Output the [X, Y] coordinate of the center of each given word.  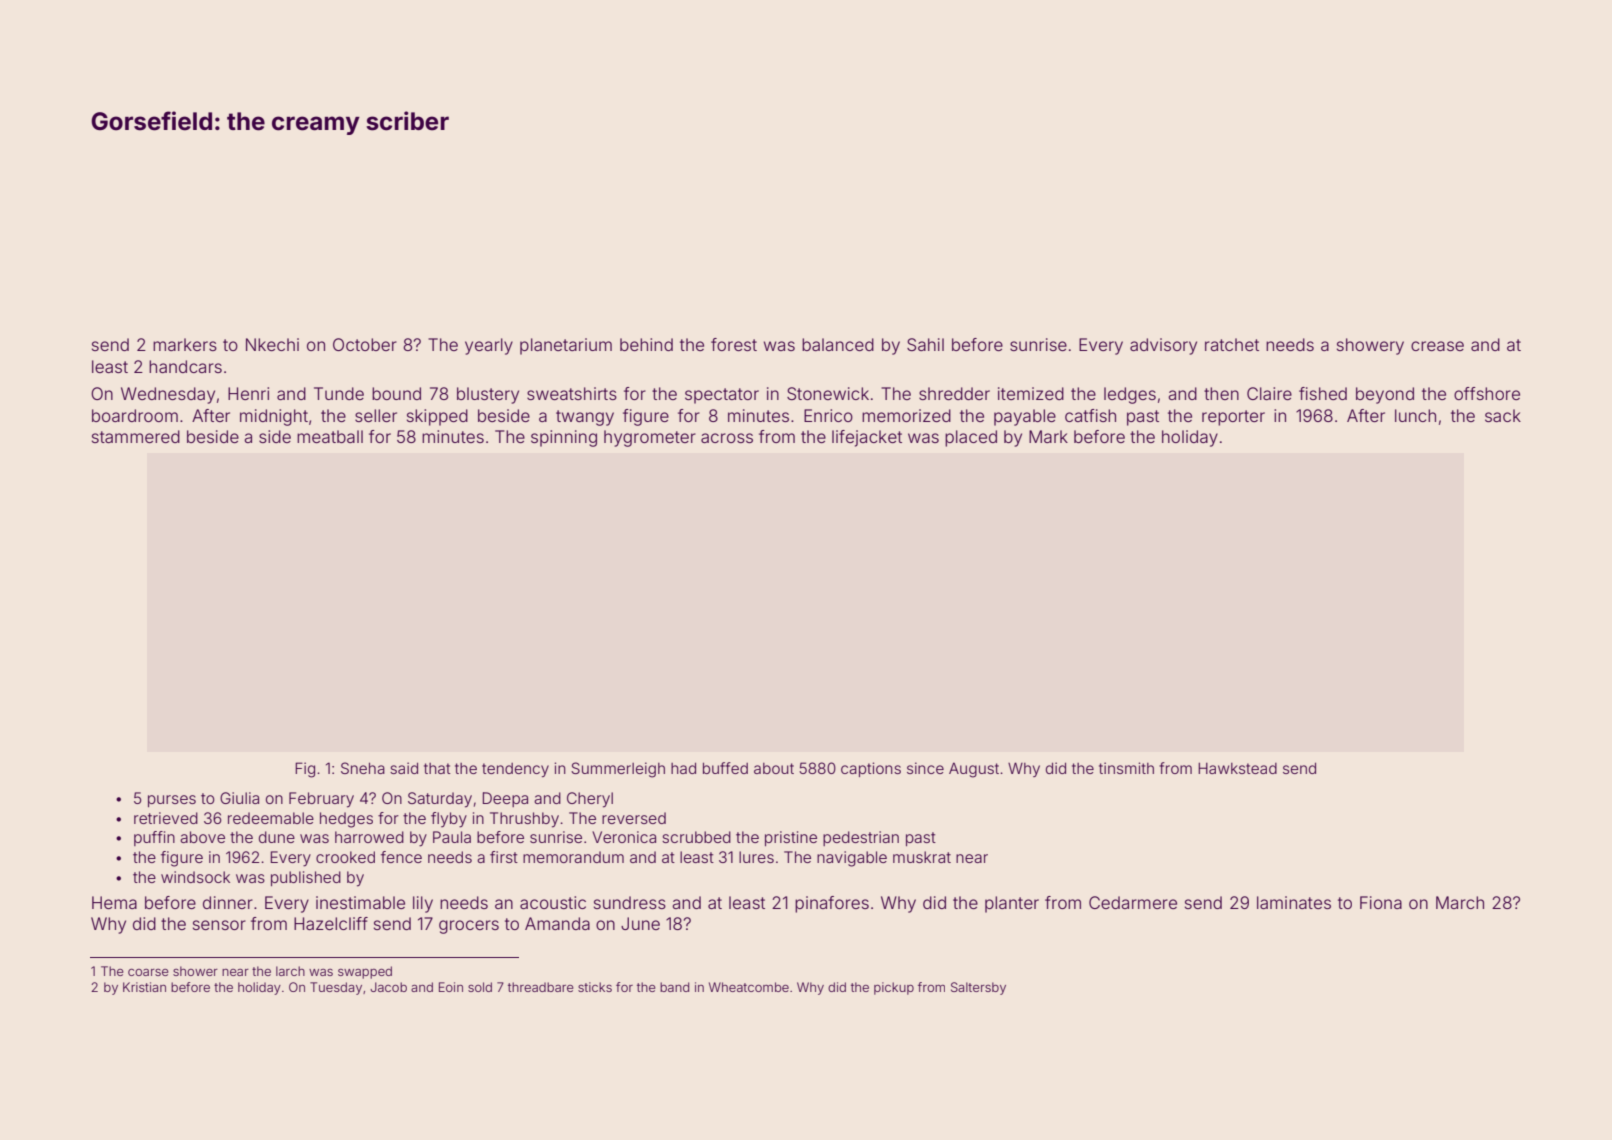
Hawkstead [1237, 768]
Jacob [388, 987]
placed [971, 438]
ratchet [1232, 344]
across [727, 438]
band [674, 987]
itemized [1031, 393]
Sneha [363, 768]
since [925, 768]
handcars [185, 366]
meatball [330, 436]
